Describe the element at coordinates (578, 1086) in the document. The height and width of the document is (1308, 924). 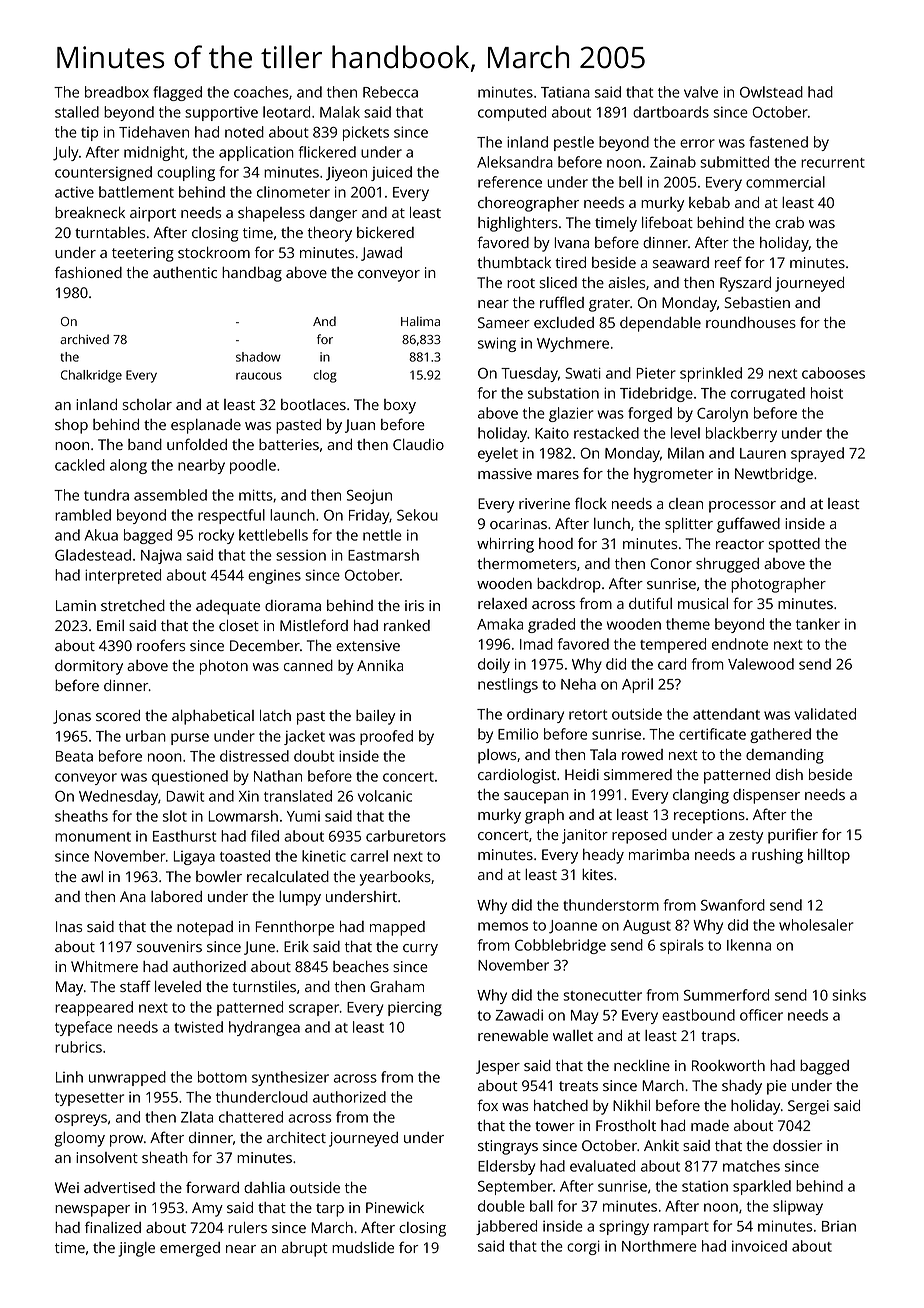
I see `treats` at that location.
